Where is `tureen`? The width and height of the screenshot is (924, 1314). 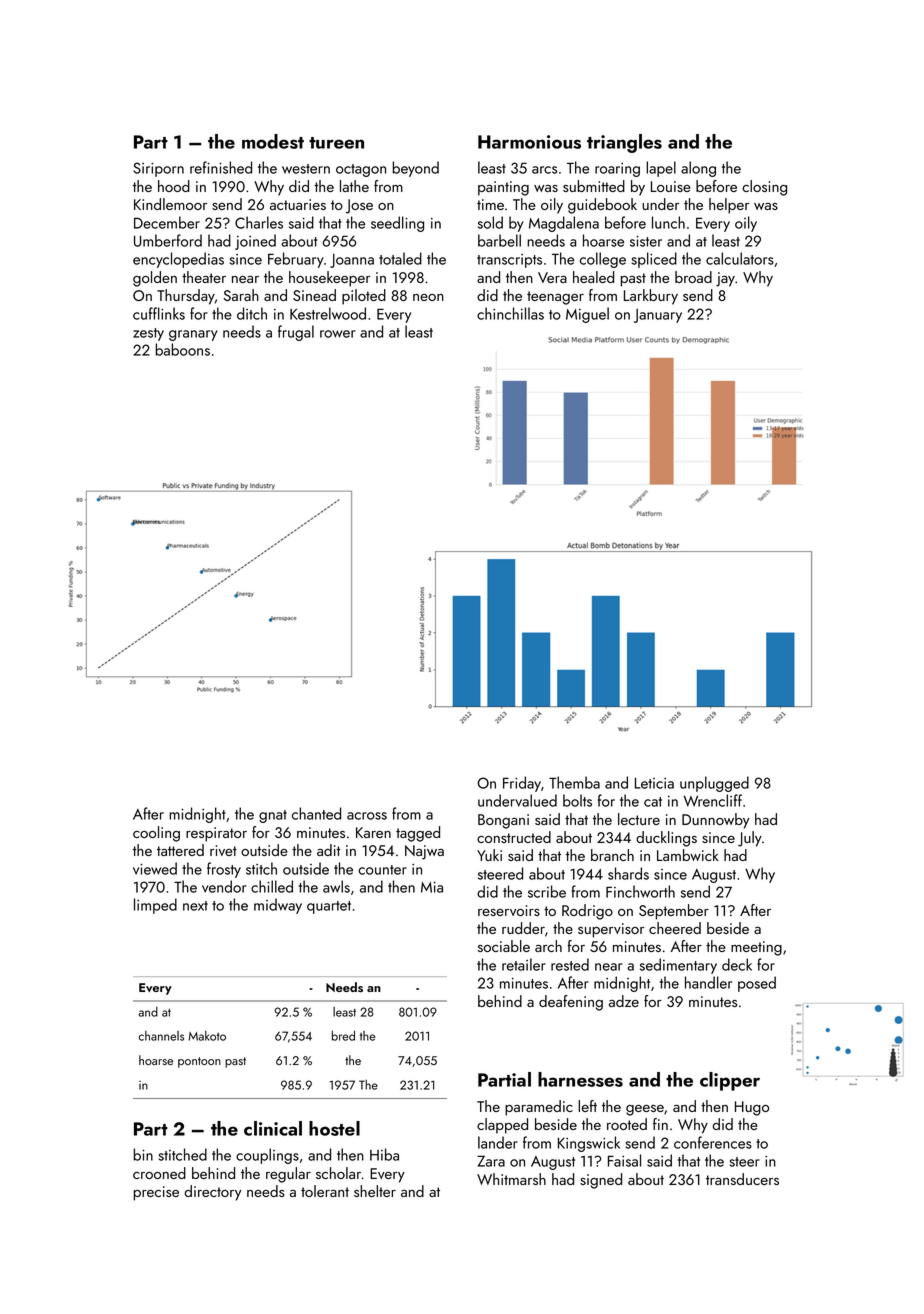
tureen is located at coordinates (336, 143).
